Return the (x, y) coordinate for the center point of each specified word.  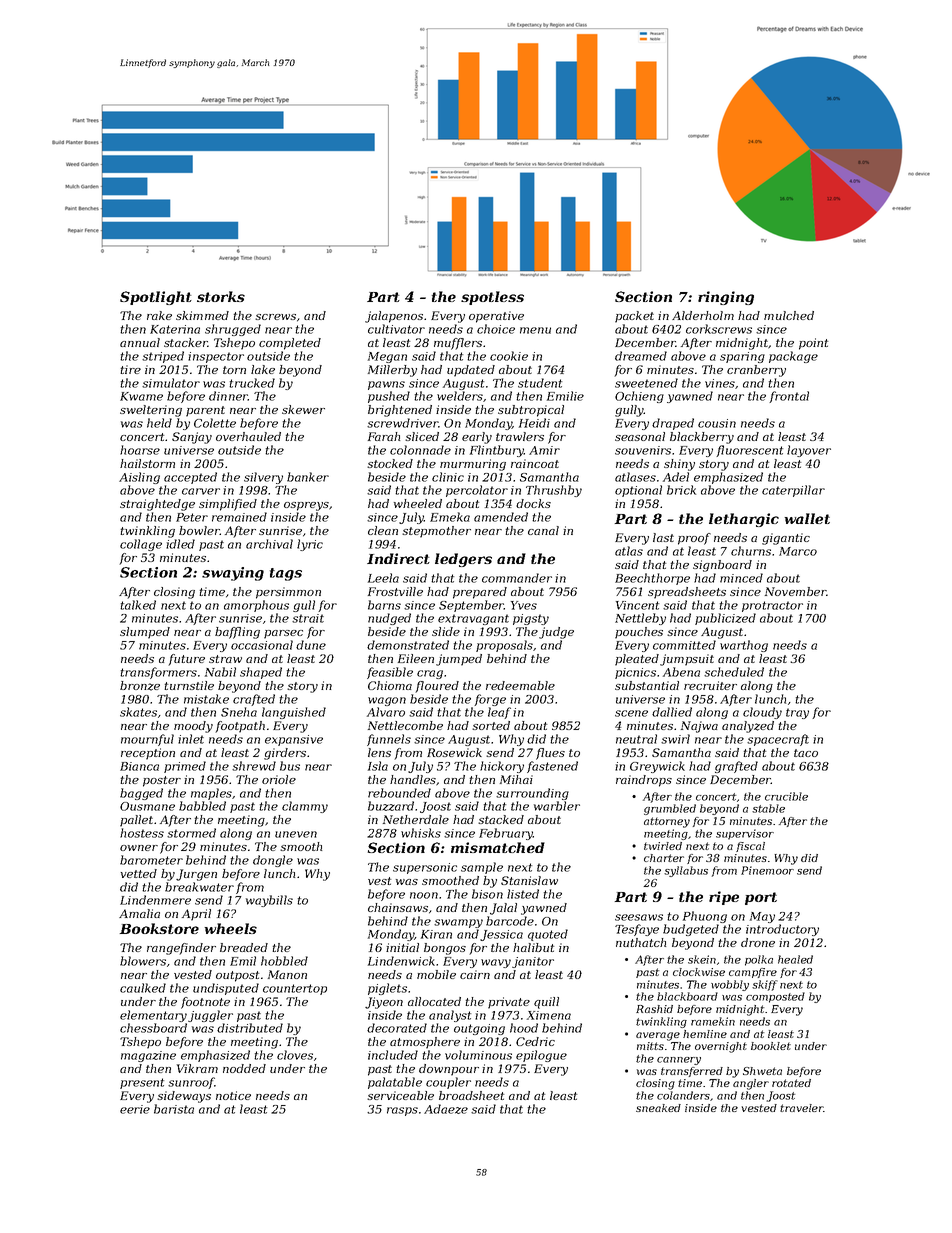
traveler (802, 1108)
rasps (402, 1111)
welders (460, 396)
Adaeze (446, 1109)
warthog (744, 646)
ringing (726, 298)
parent (205, 411)
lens (379, 752)
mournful (147, 740)
